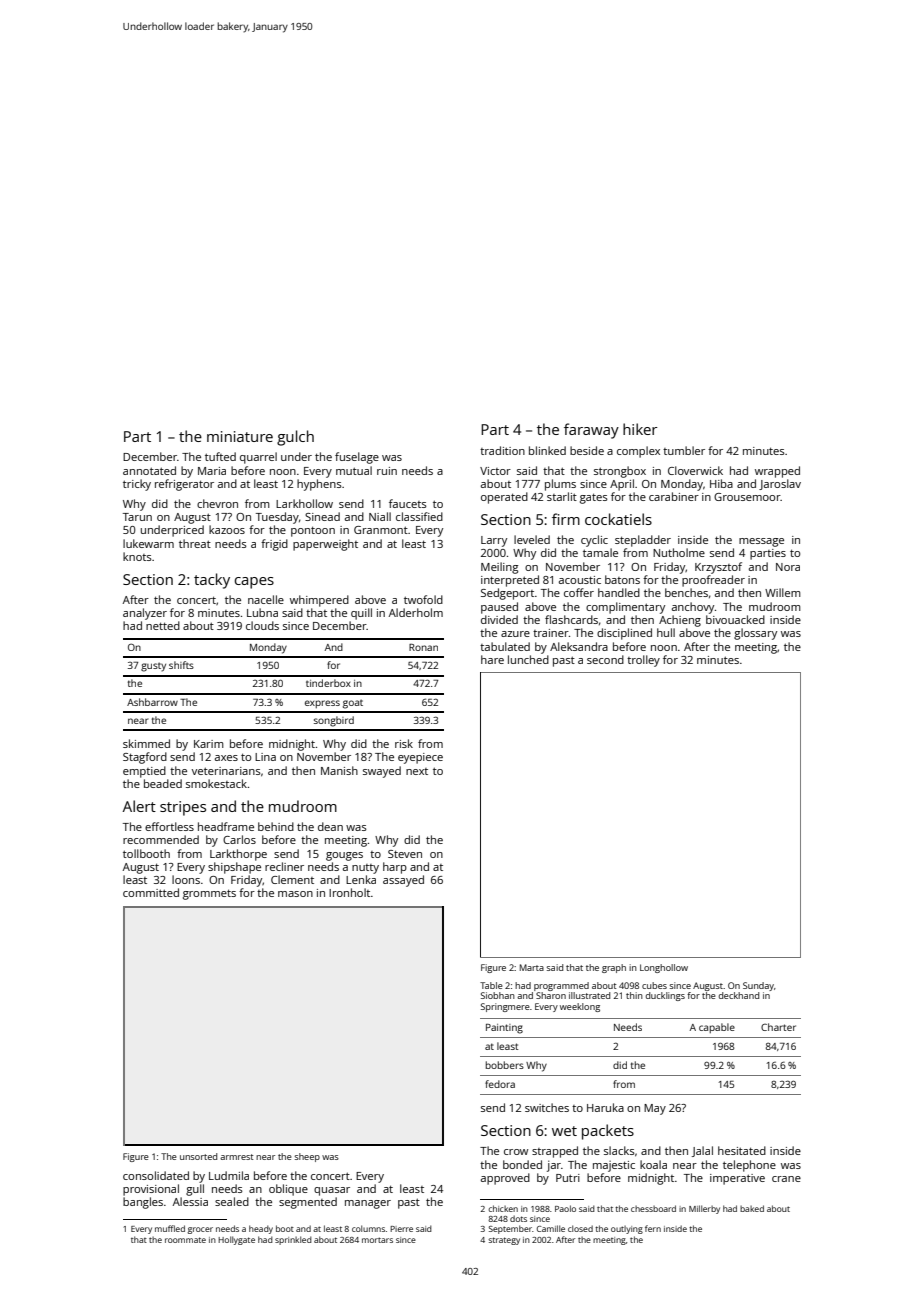  What do you see at coordinates (591, 431) in the screenshot?
I see `faraway` at bounding box center [591, 431].
